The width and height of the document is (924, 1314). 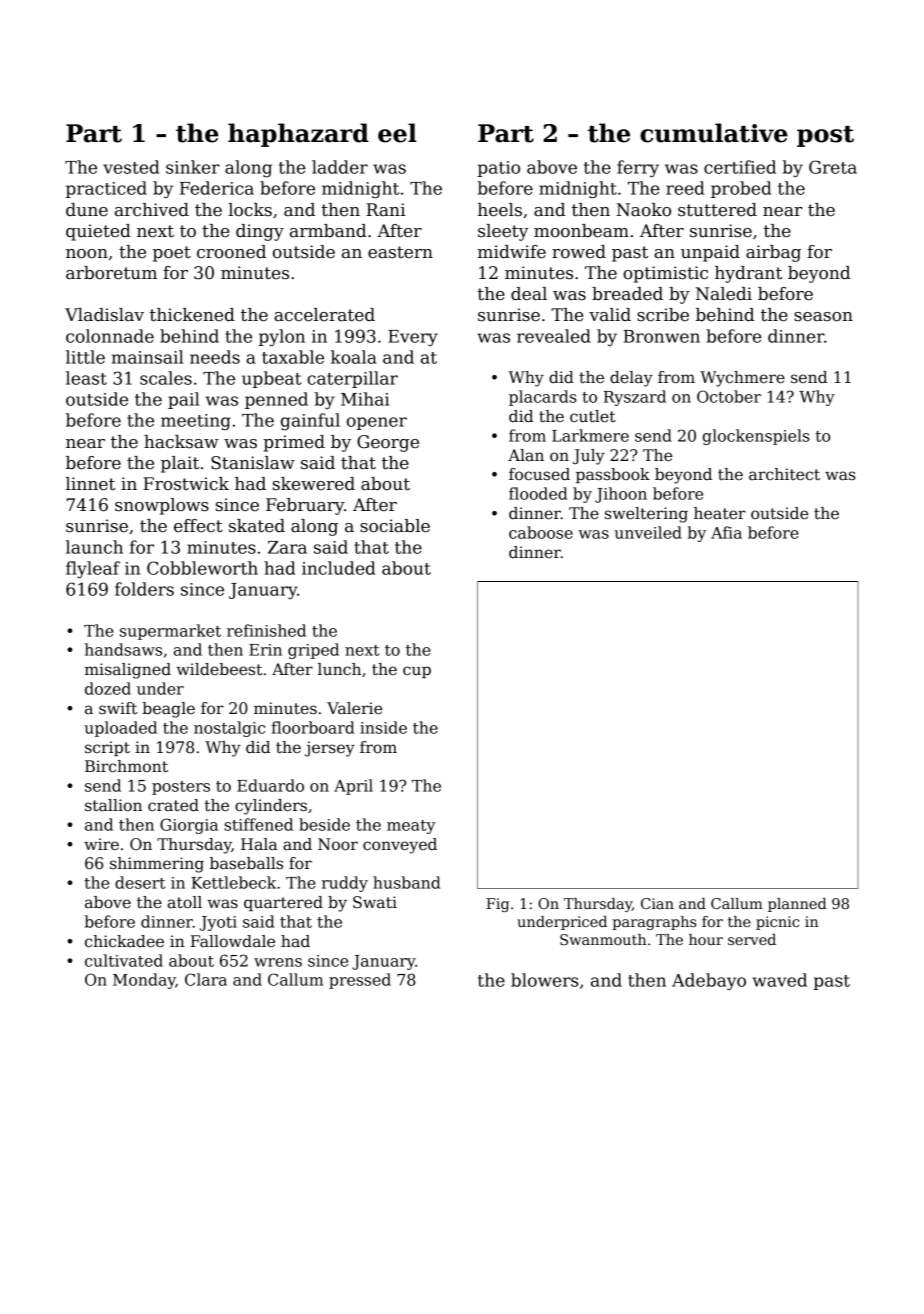 What do you see at coordinates (726, 532) in the document?
I see `Afia` at bounding box center [726, 532].
